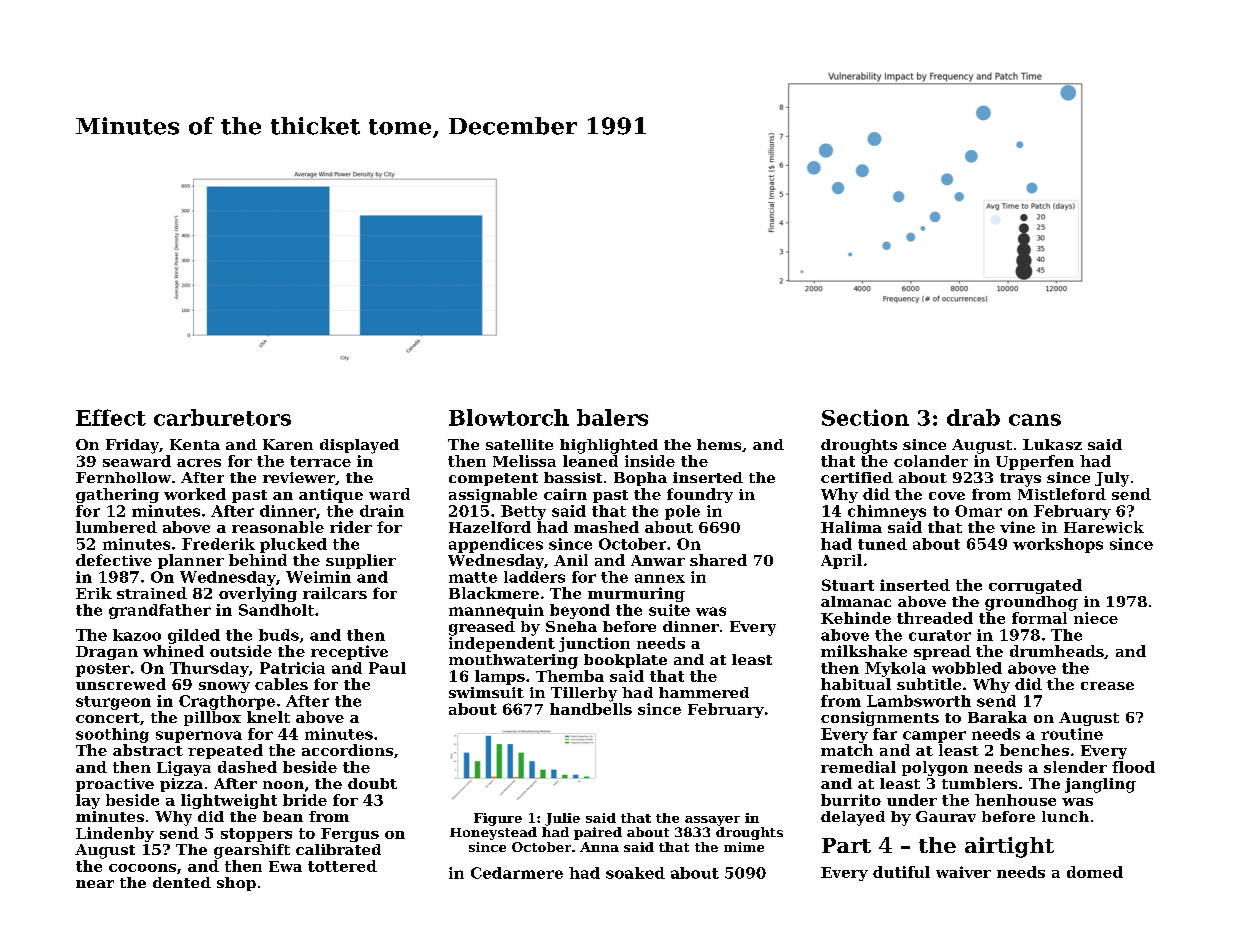 The width and height of the screenshot is (1233, 952). I want to click on balers, so click(612, 417).
